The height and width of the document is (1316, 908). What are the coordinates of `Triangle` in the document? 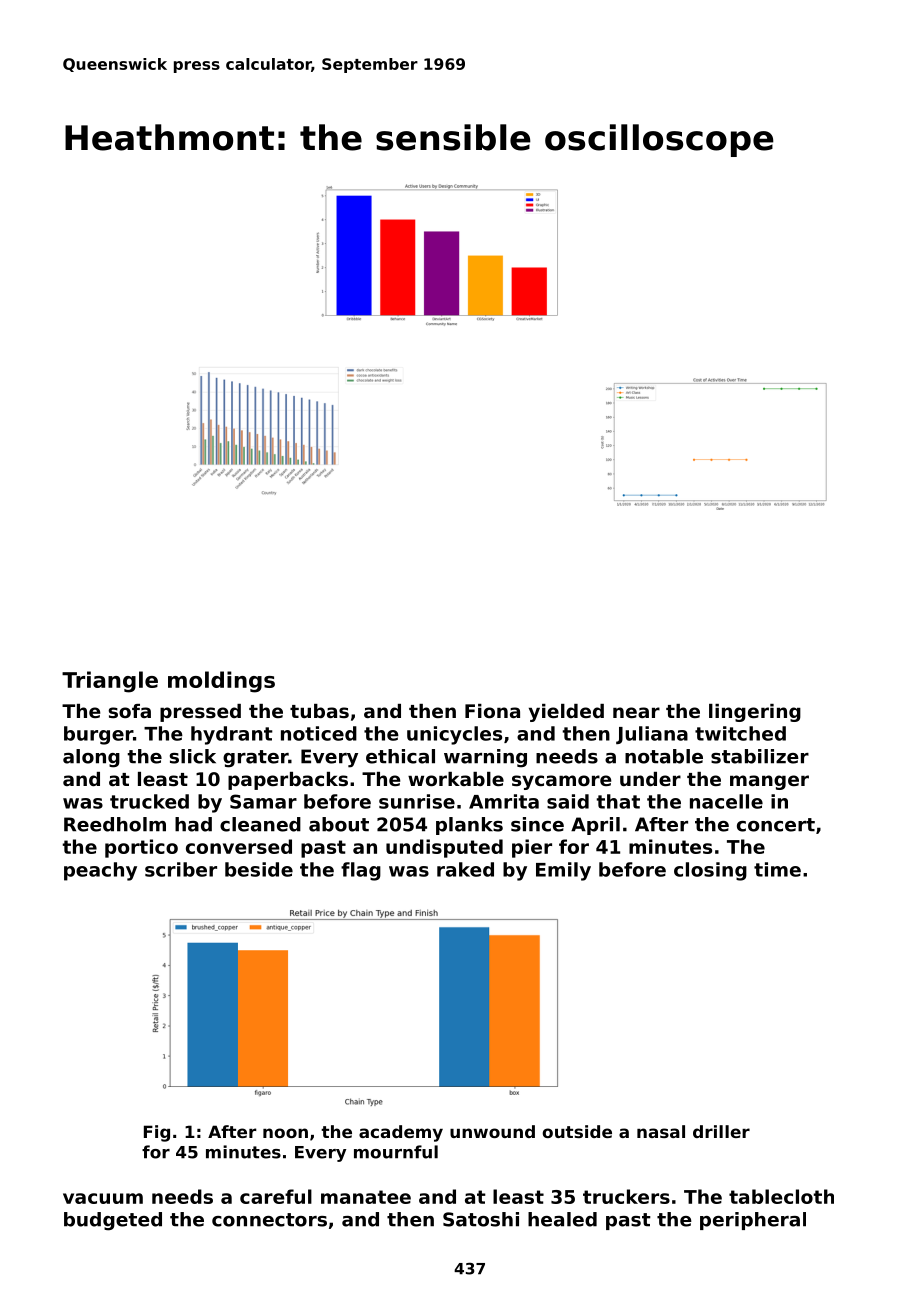 It's located at (110, 682).
